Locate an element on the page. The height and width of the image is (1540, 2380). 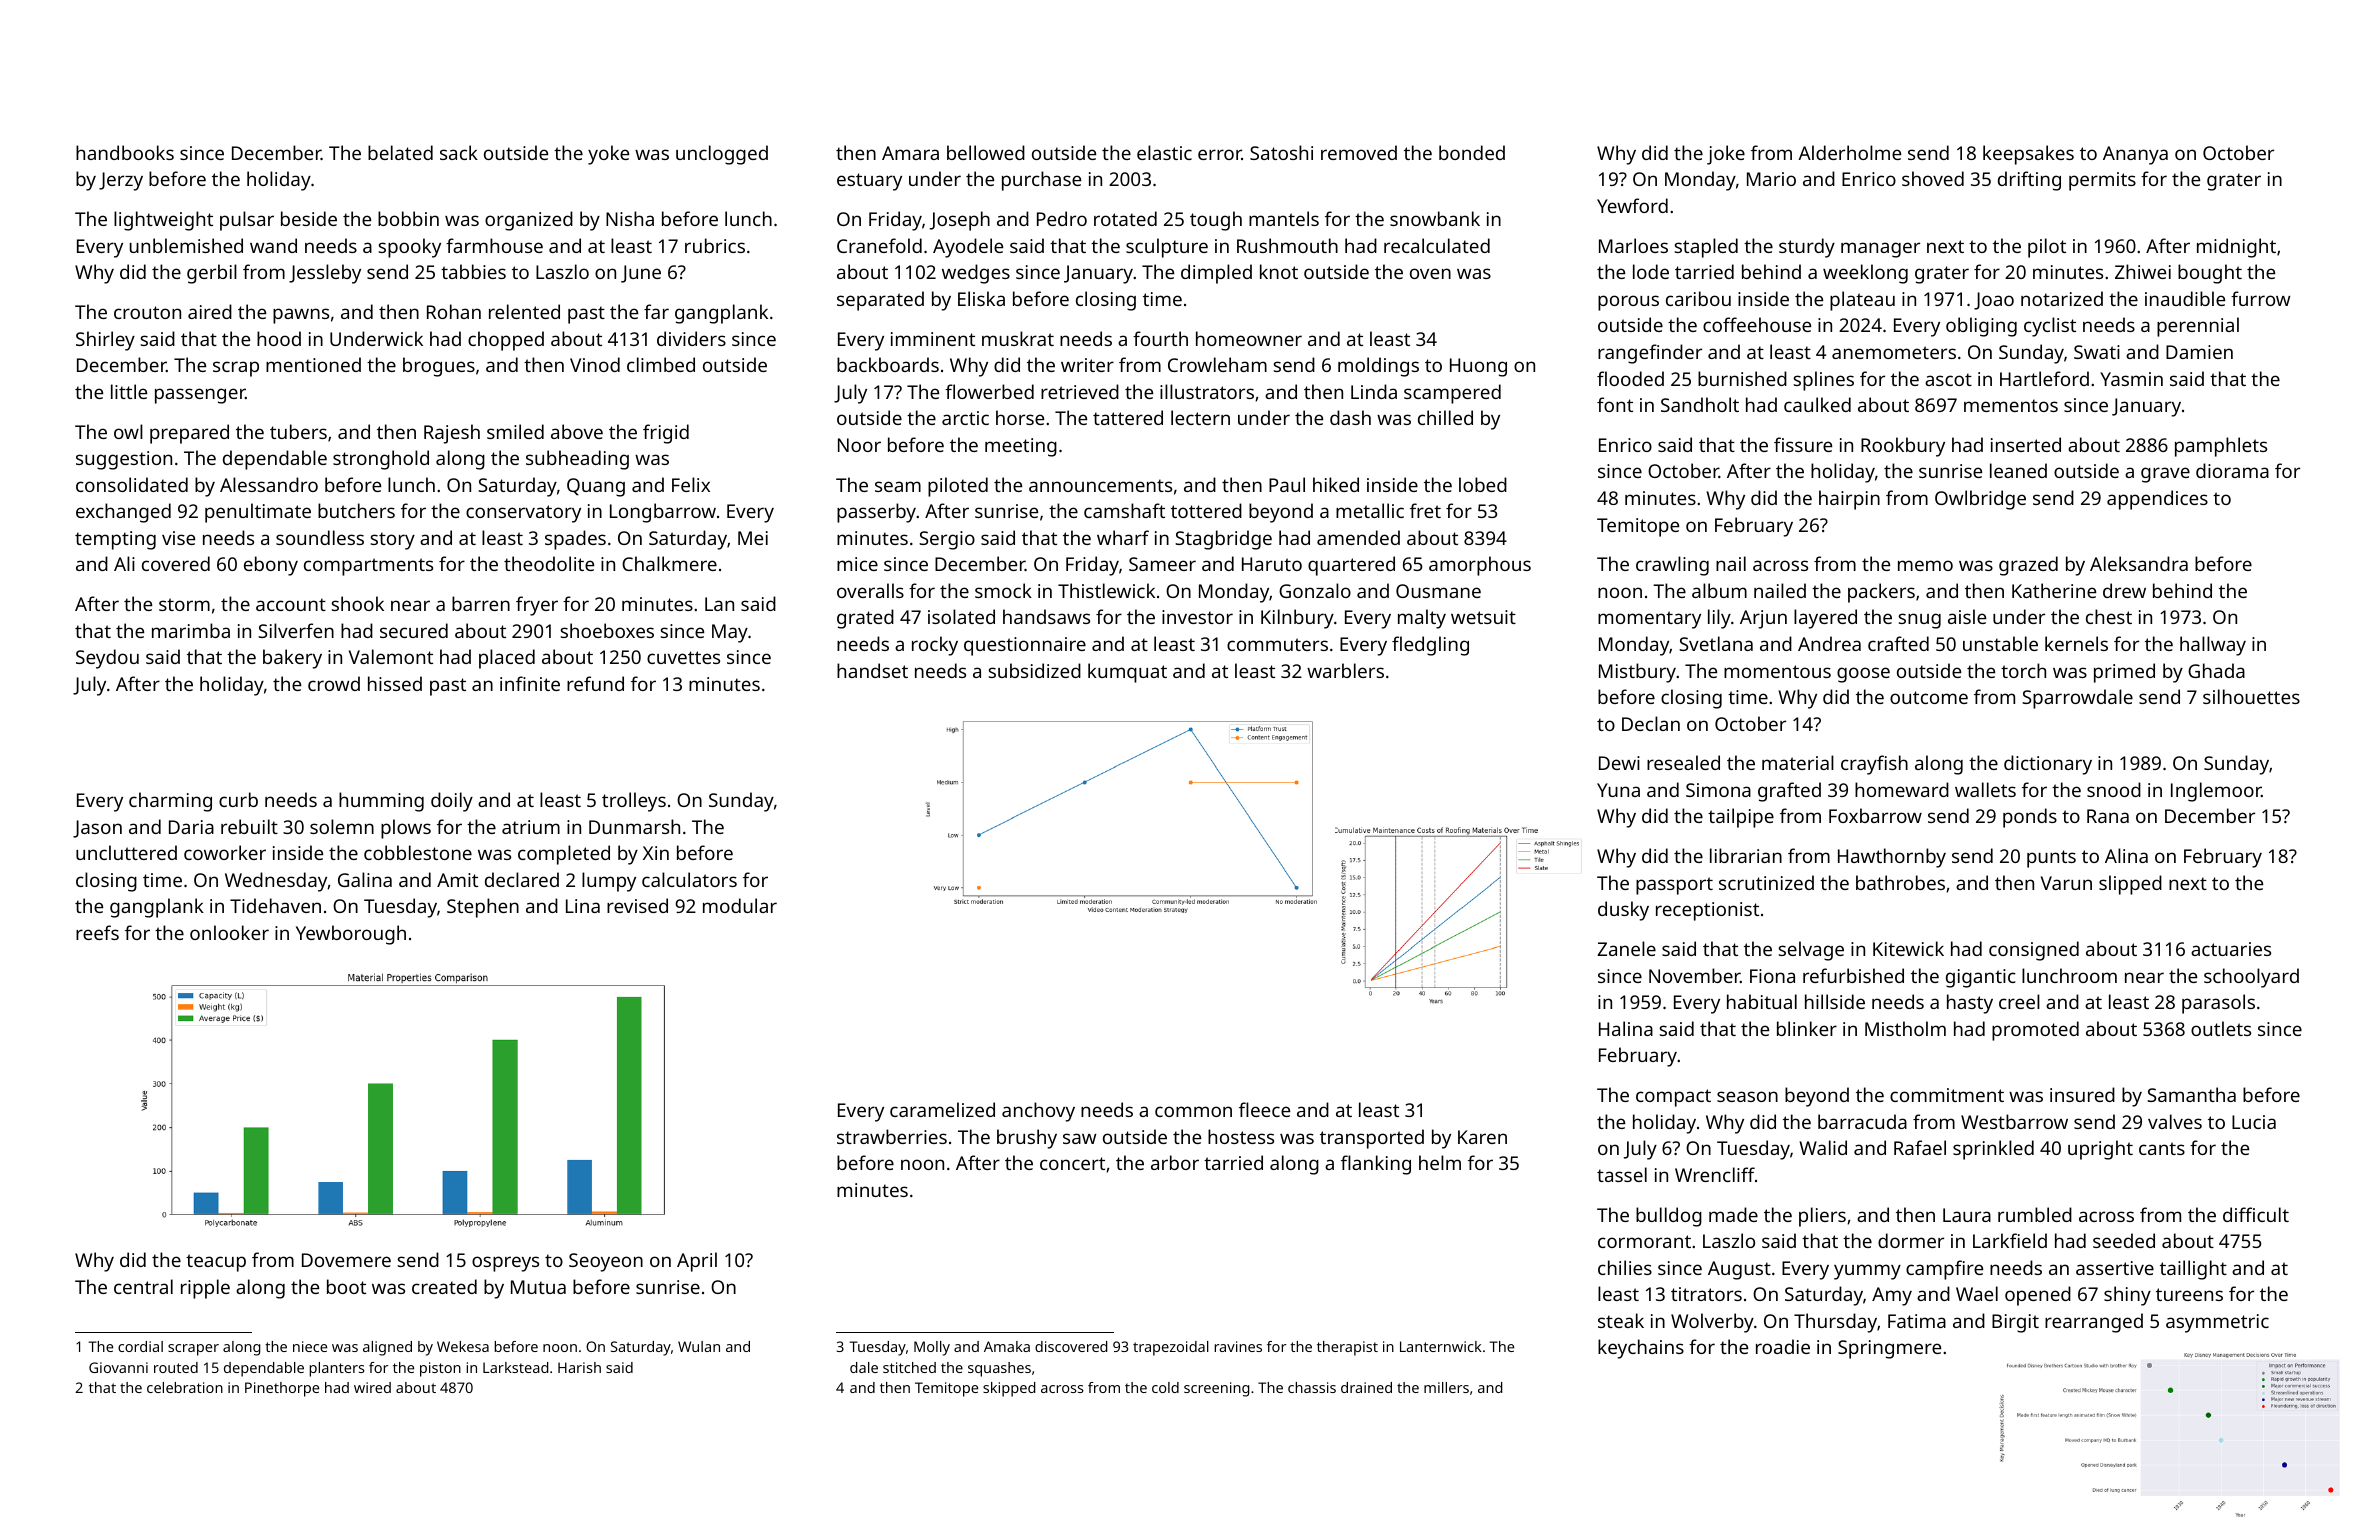
Jerzy is located at coordinates (121, 181).
